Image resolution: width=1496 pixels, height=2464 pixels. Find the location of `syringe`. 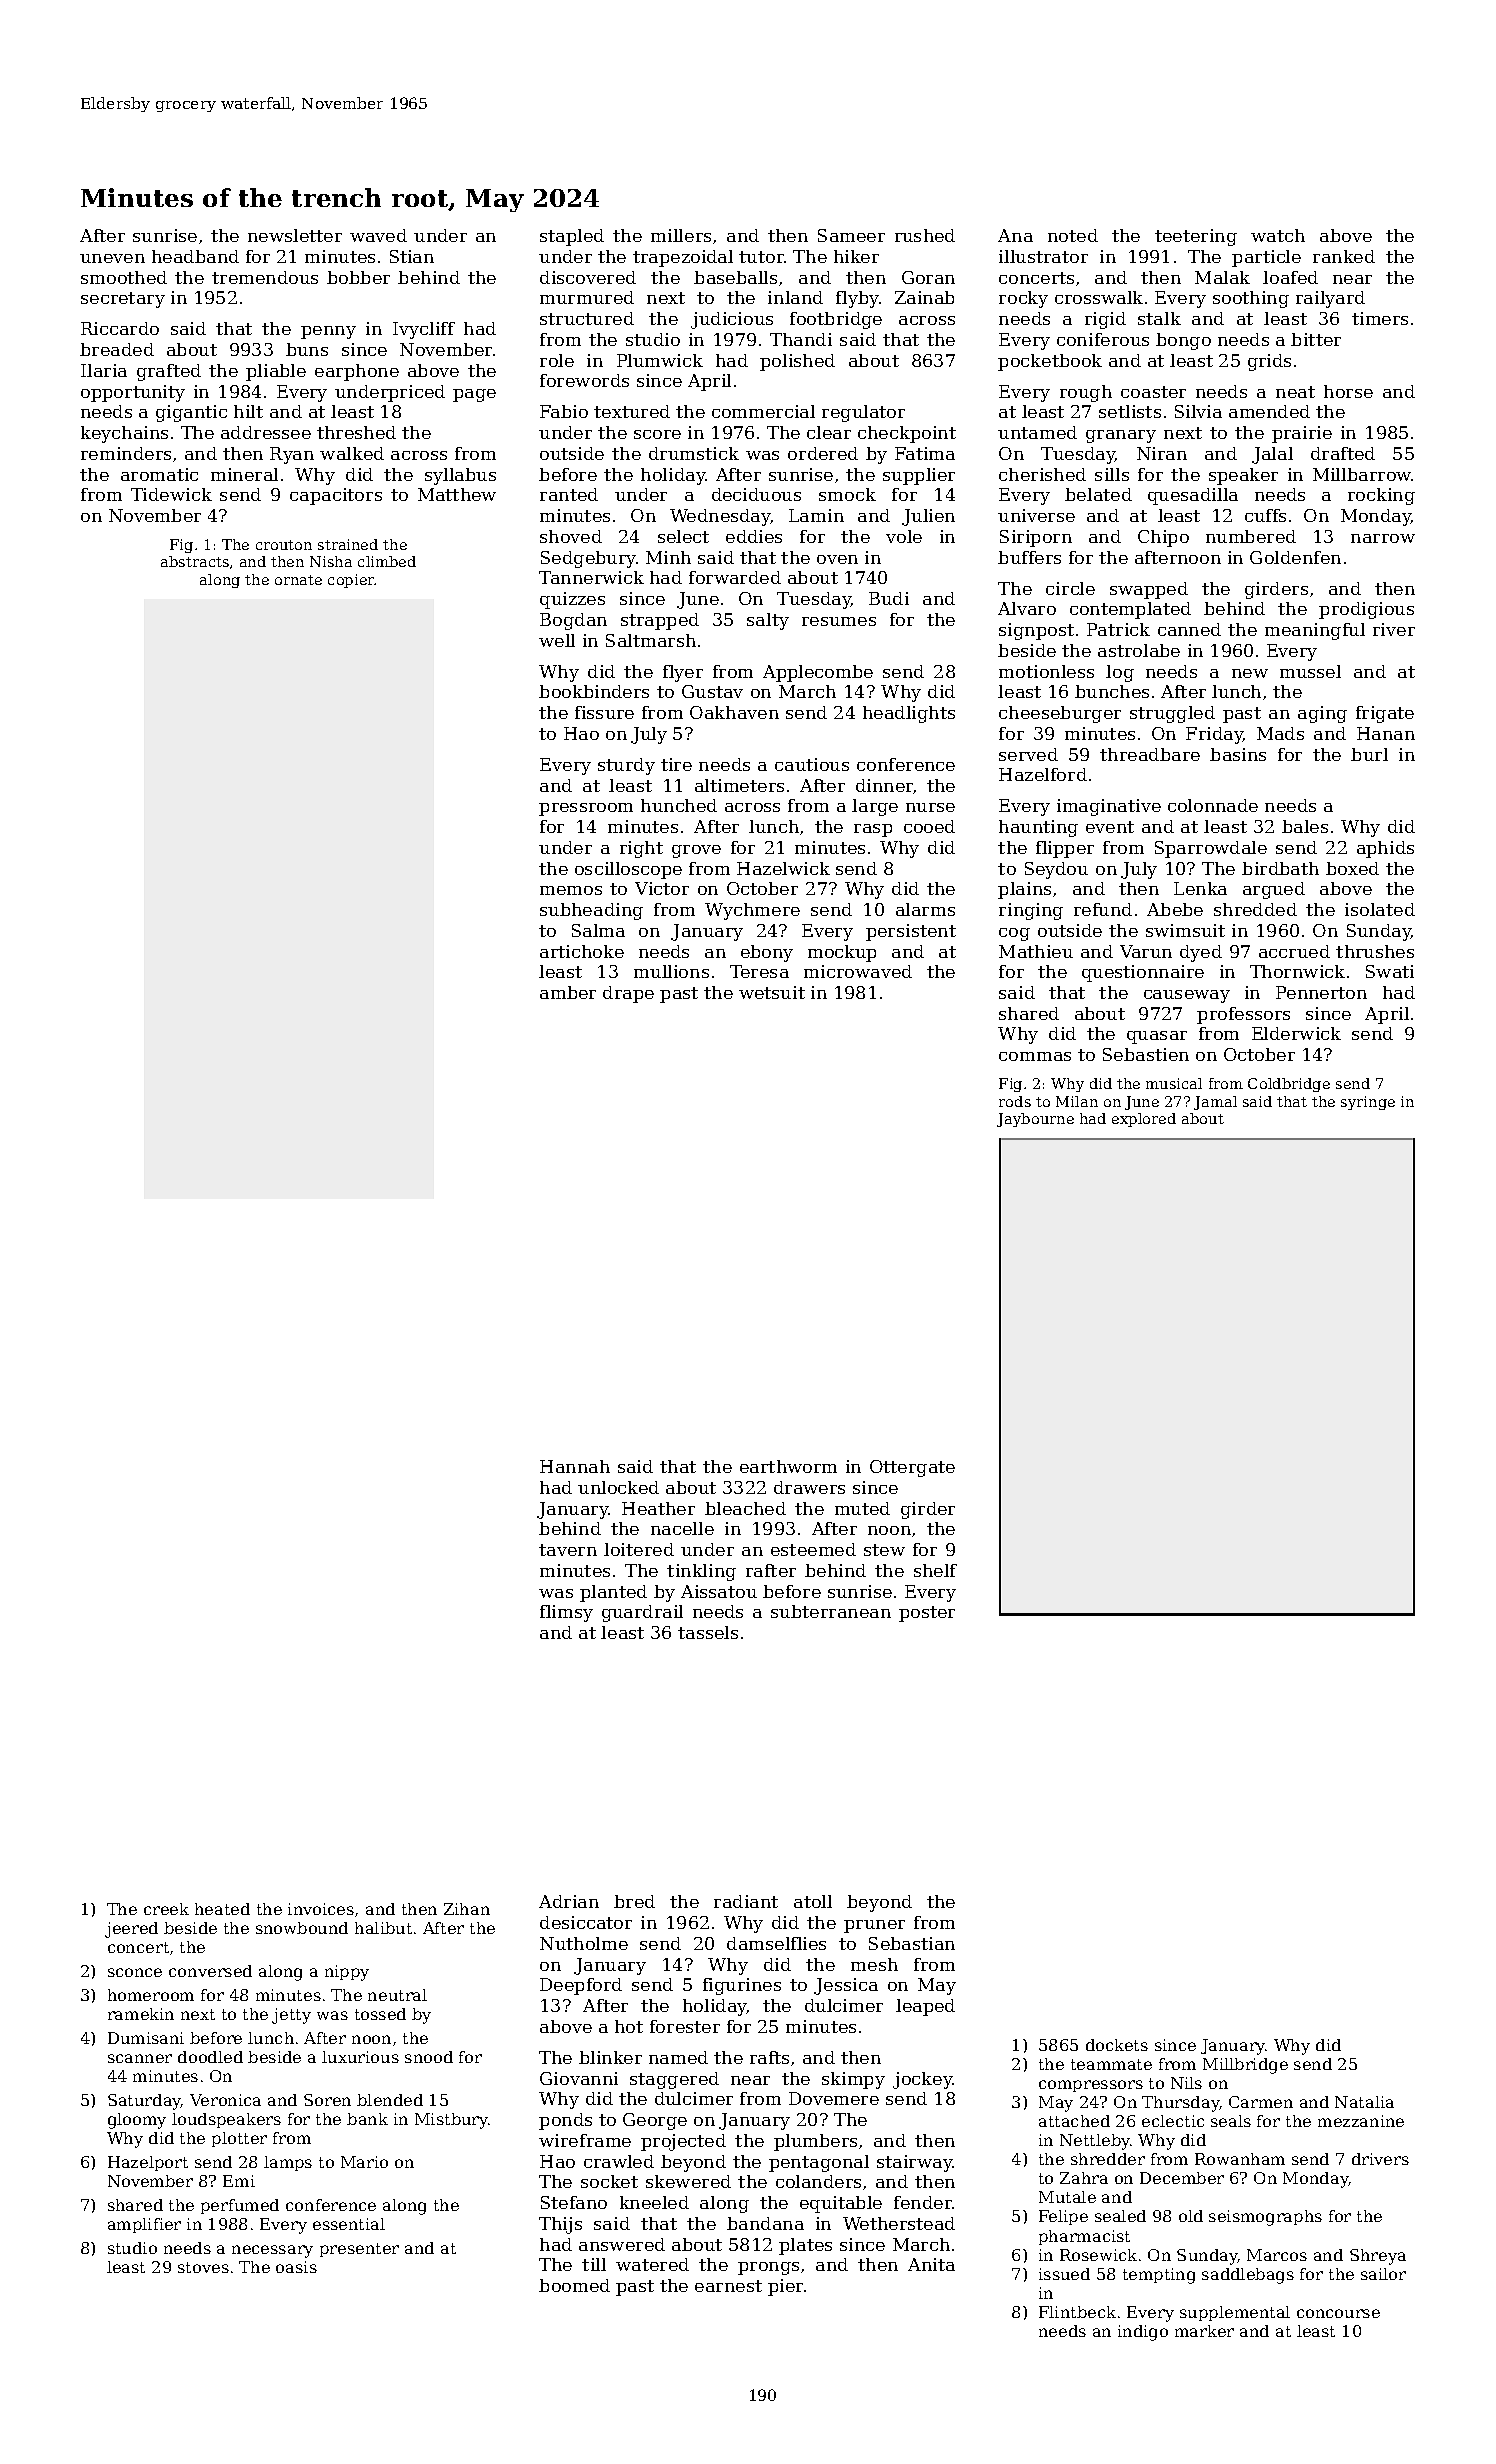

syringe is located at coordinates (1368, 1103).
